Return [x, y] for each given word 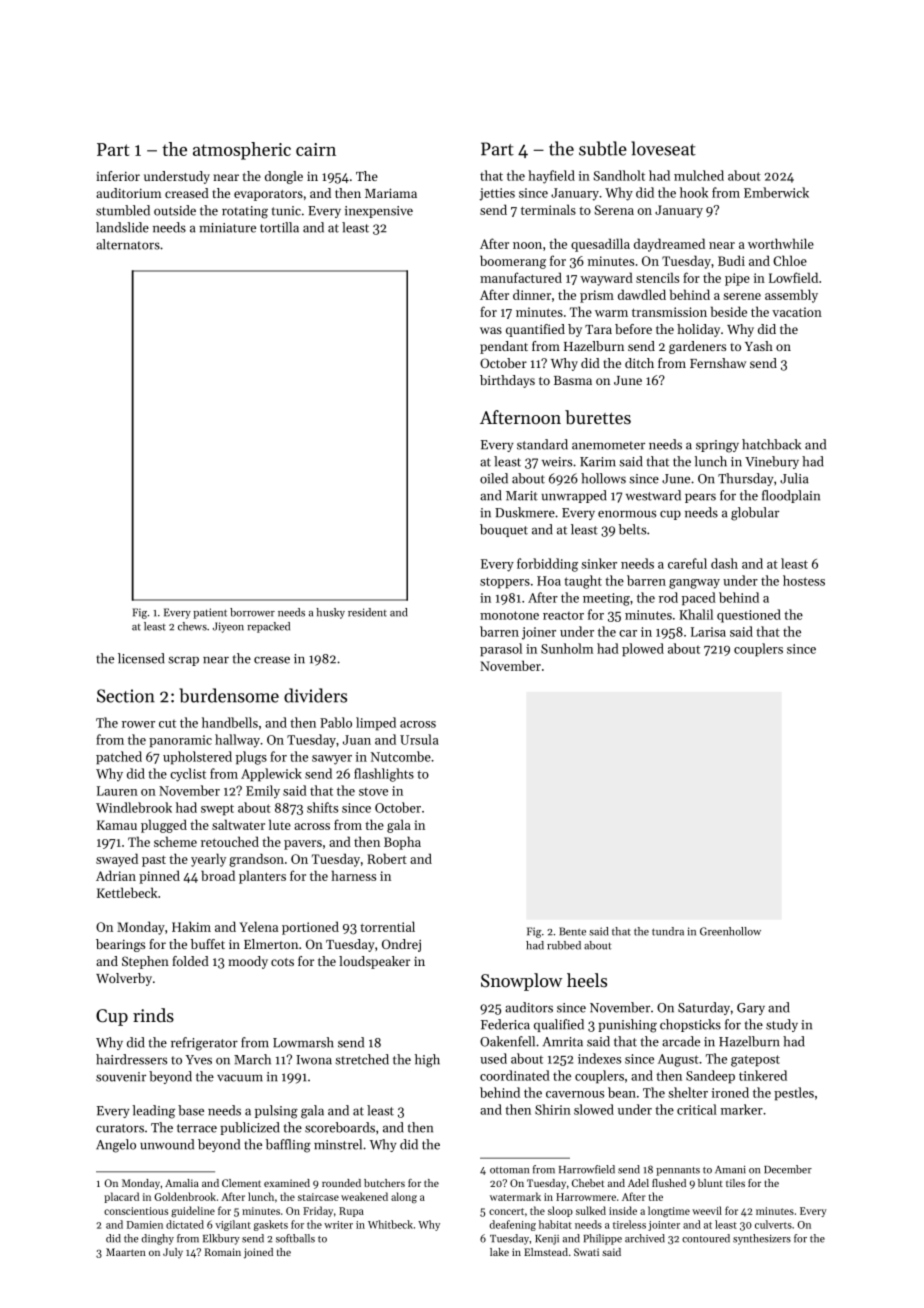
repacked [268, 627]
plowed [643, 650]
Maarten [126, 1252]
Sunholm [567, 648]
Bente [572, 931]
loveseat [663, 148]
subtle [603, 148]
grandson [256, 860]
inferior [118, 176]
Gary [751, 1009]
